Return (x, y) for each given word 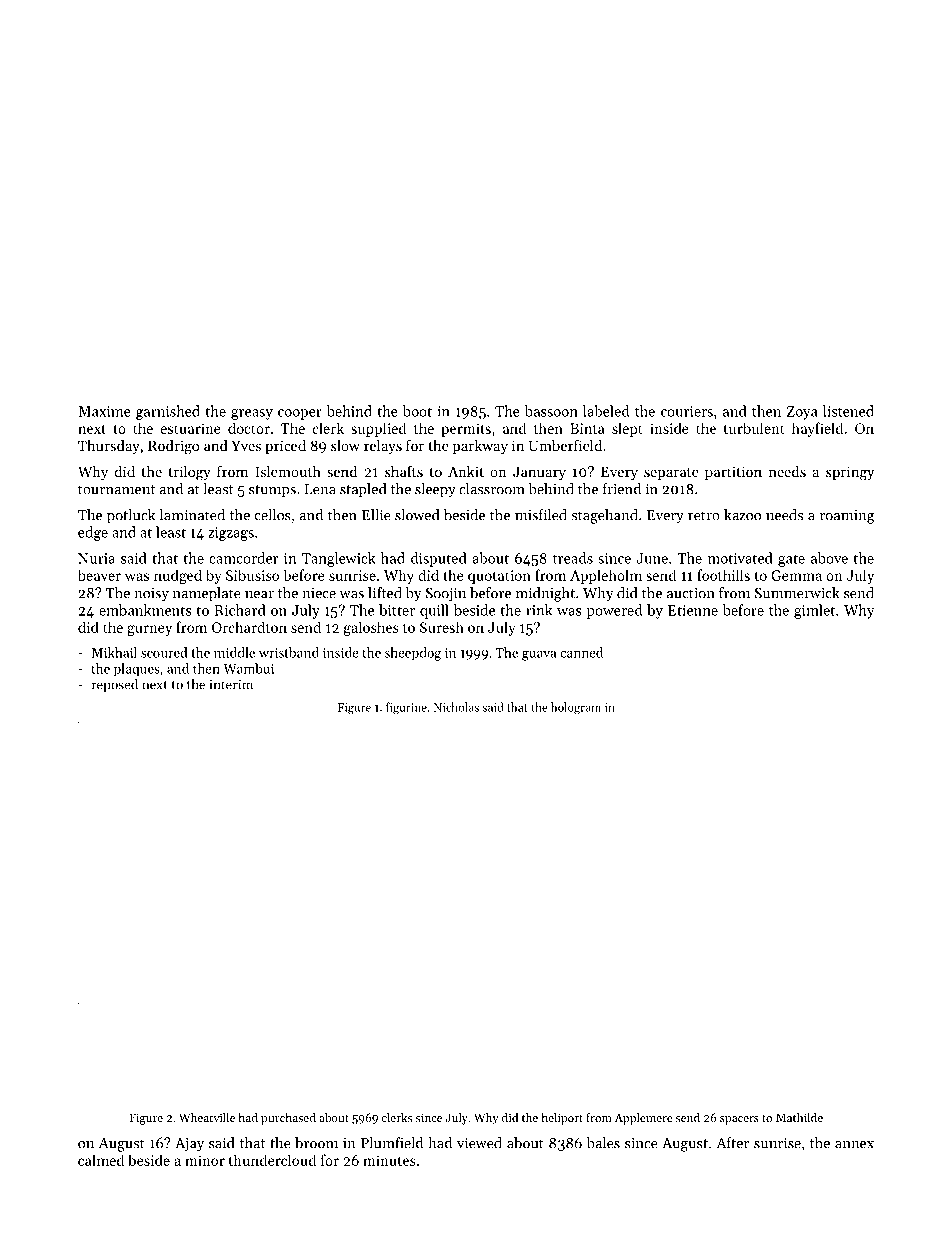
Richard (240, 610)
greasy (252, 414)
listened (848, 411)
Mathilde (799, 1117)
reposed (115, 685)
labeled (606, 411)
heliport (562, 1119)
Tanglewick (339, 559)
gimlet (814, 611)
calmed (101, 1160)
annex (854, 1145)
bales (603, 1143)
